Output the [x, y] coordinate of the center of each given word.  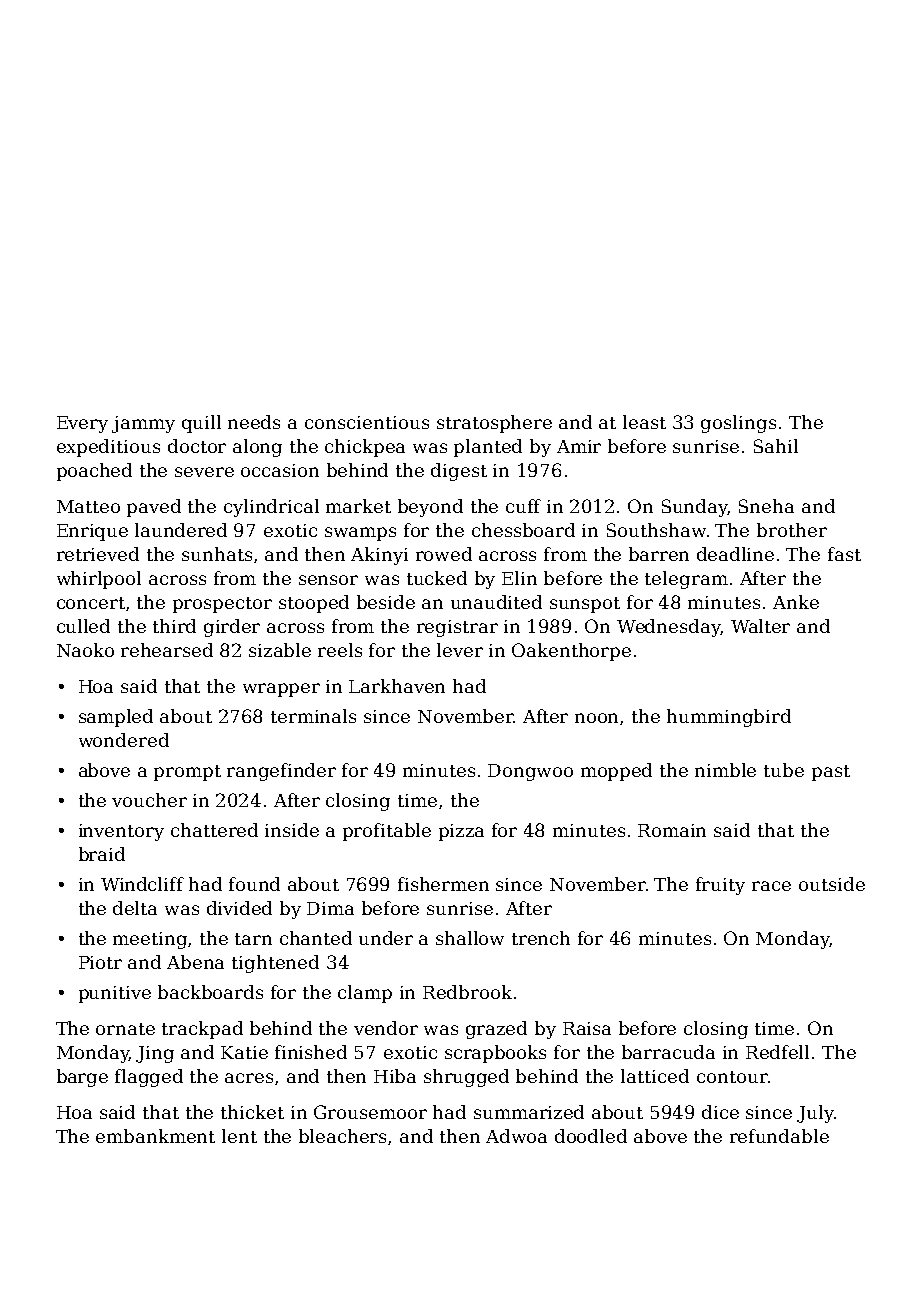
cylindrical [271, 508]
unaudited [496, 602]
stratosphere [494, 424]
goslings [738, 424]
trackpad [202, 1030]
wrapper [281, 690]
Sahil [776, 446]
